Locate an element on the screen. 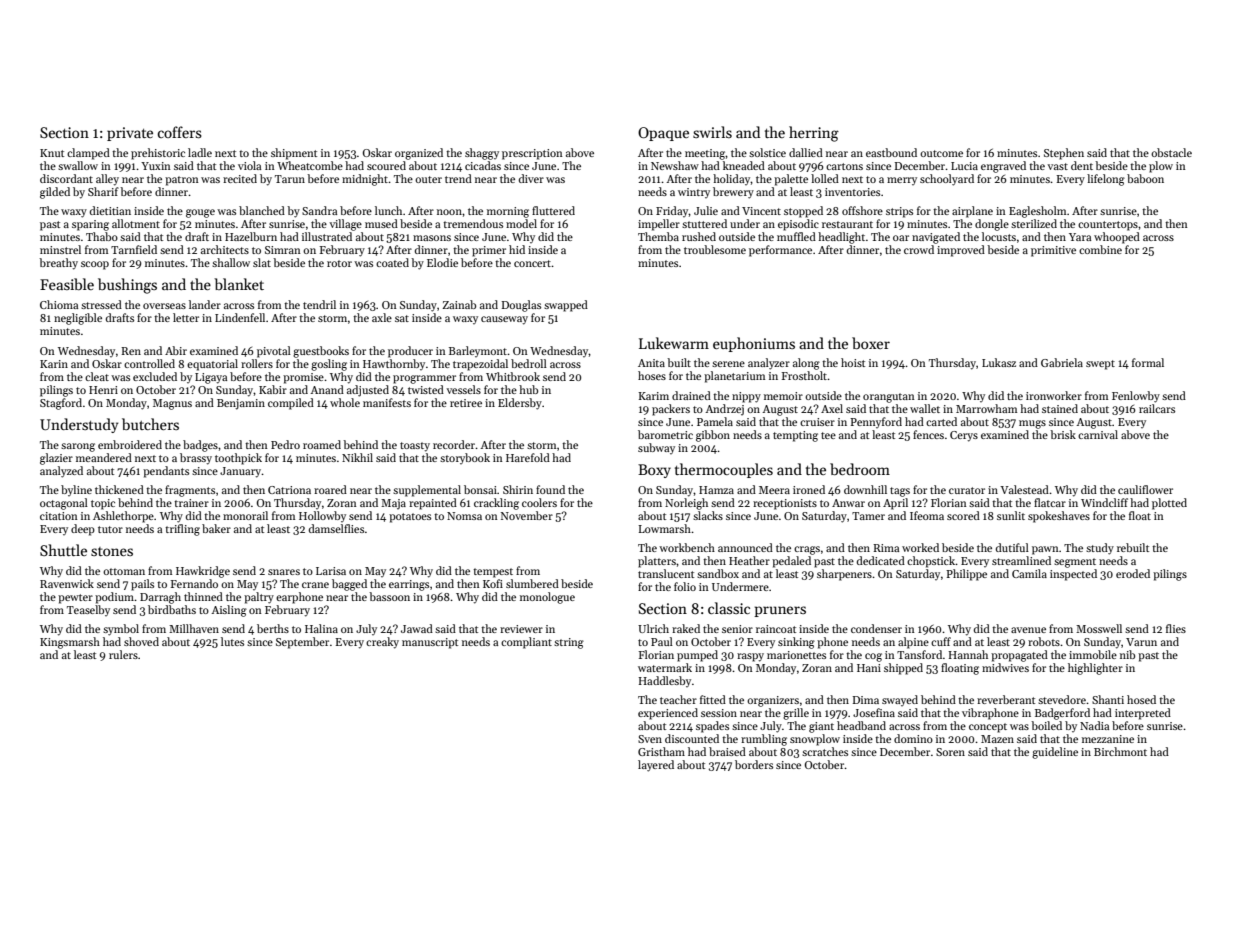  analyzed is located at coordinates (61, 472).
